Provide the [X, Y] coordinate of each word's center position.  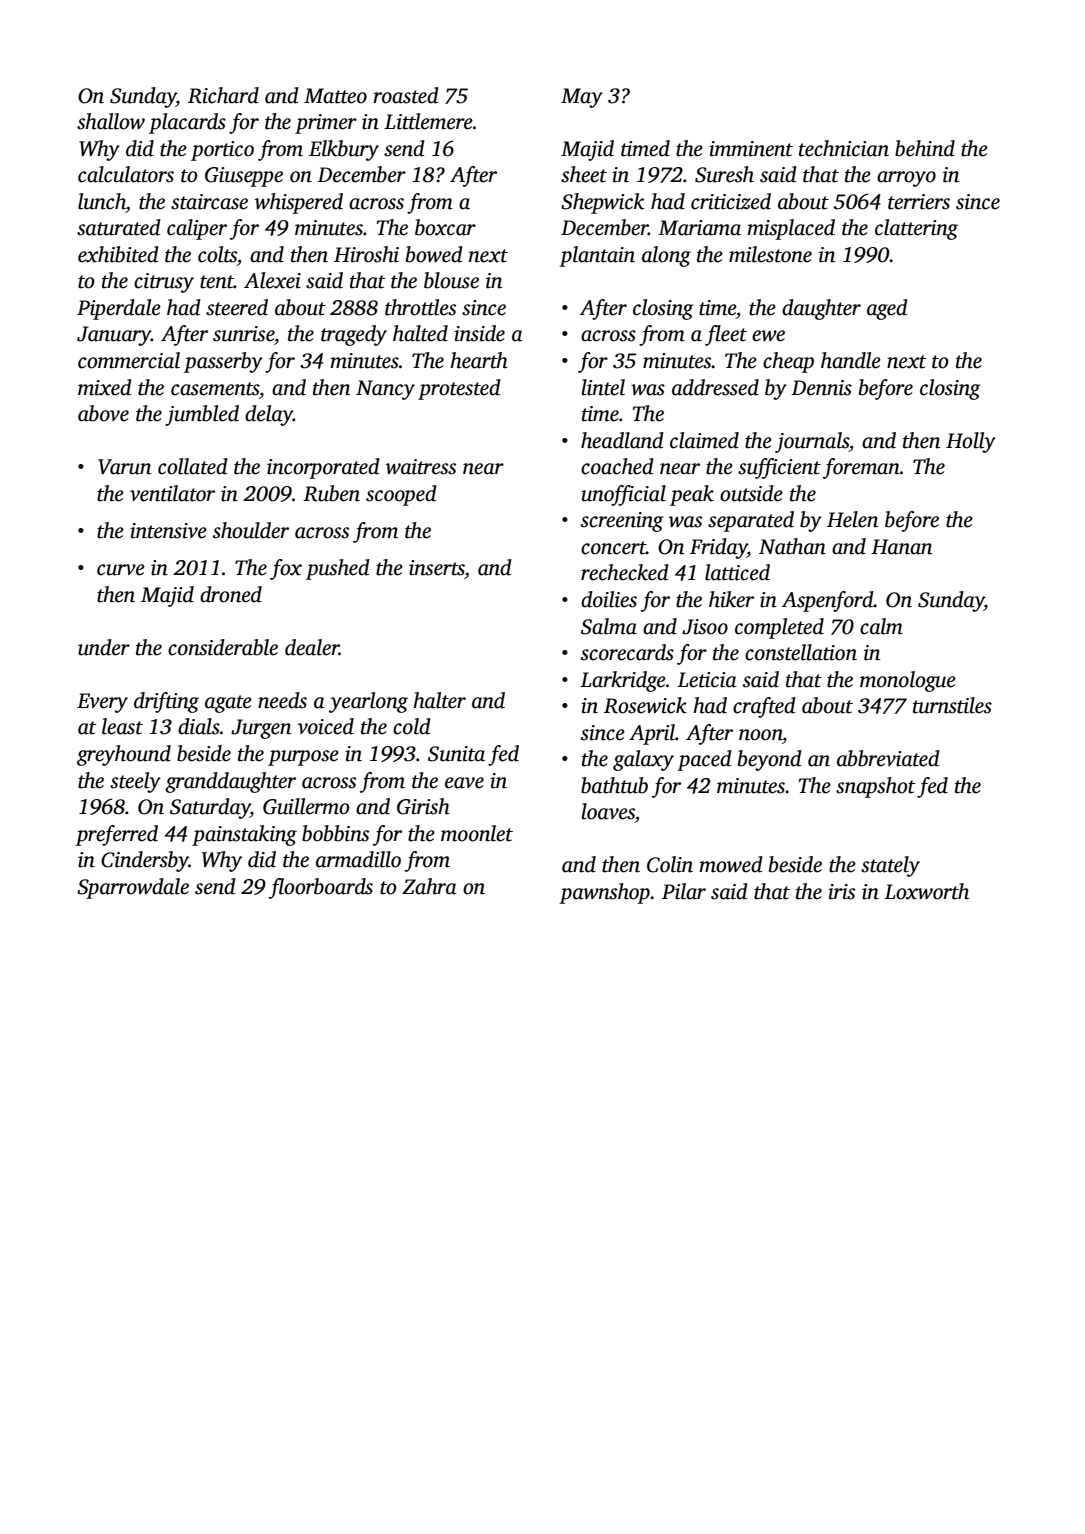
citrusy [164, 283]
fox [286, 569]
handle [851, 360]
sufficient [779, 468]
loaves [608, 811]
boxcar [445, 227]
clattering [916, 229]
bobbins [335, 833]
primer [326, 124]
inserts [437, 568]
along [666, 256]
